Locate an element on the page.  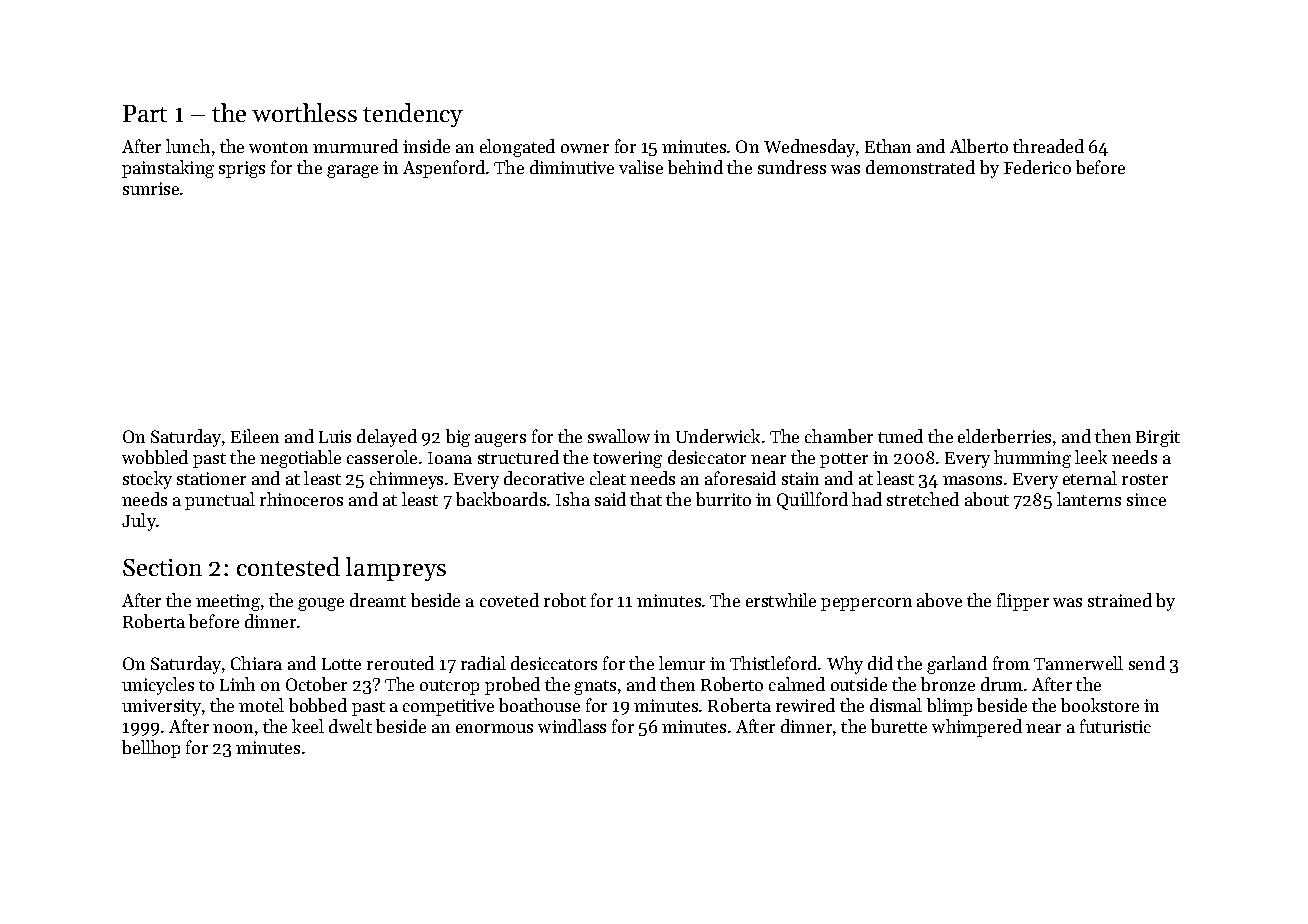
enormous is located at coordinates (494, 728).
